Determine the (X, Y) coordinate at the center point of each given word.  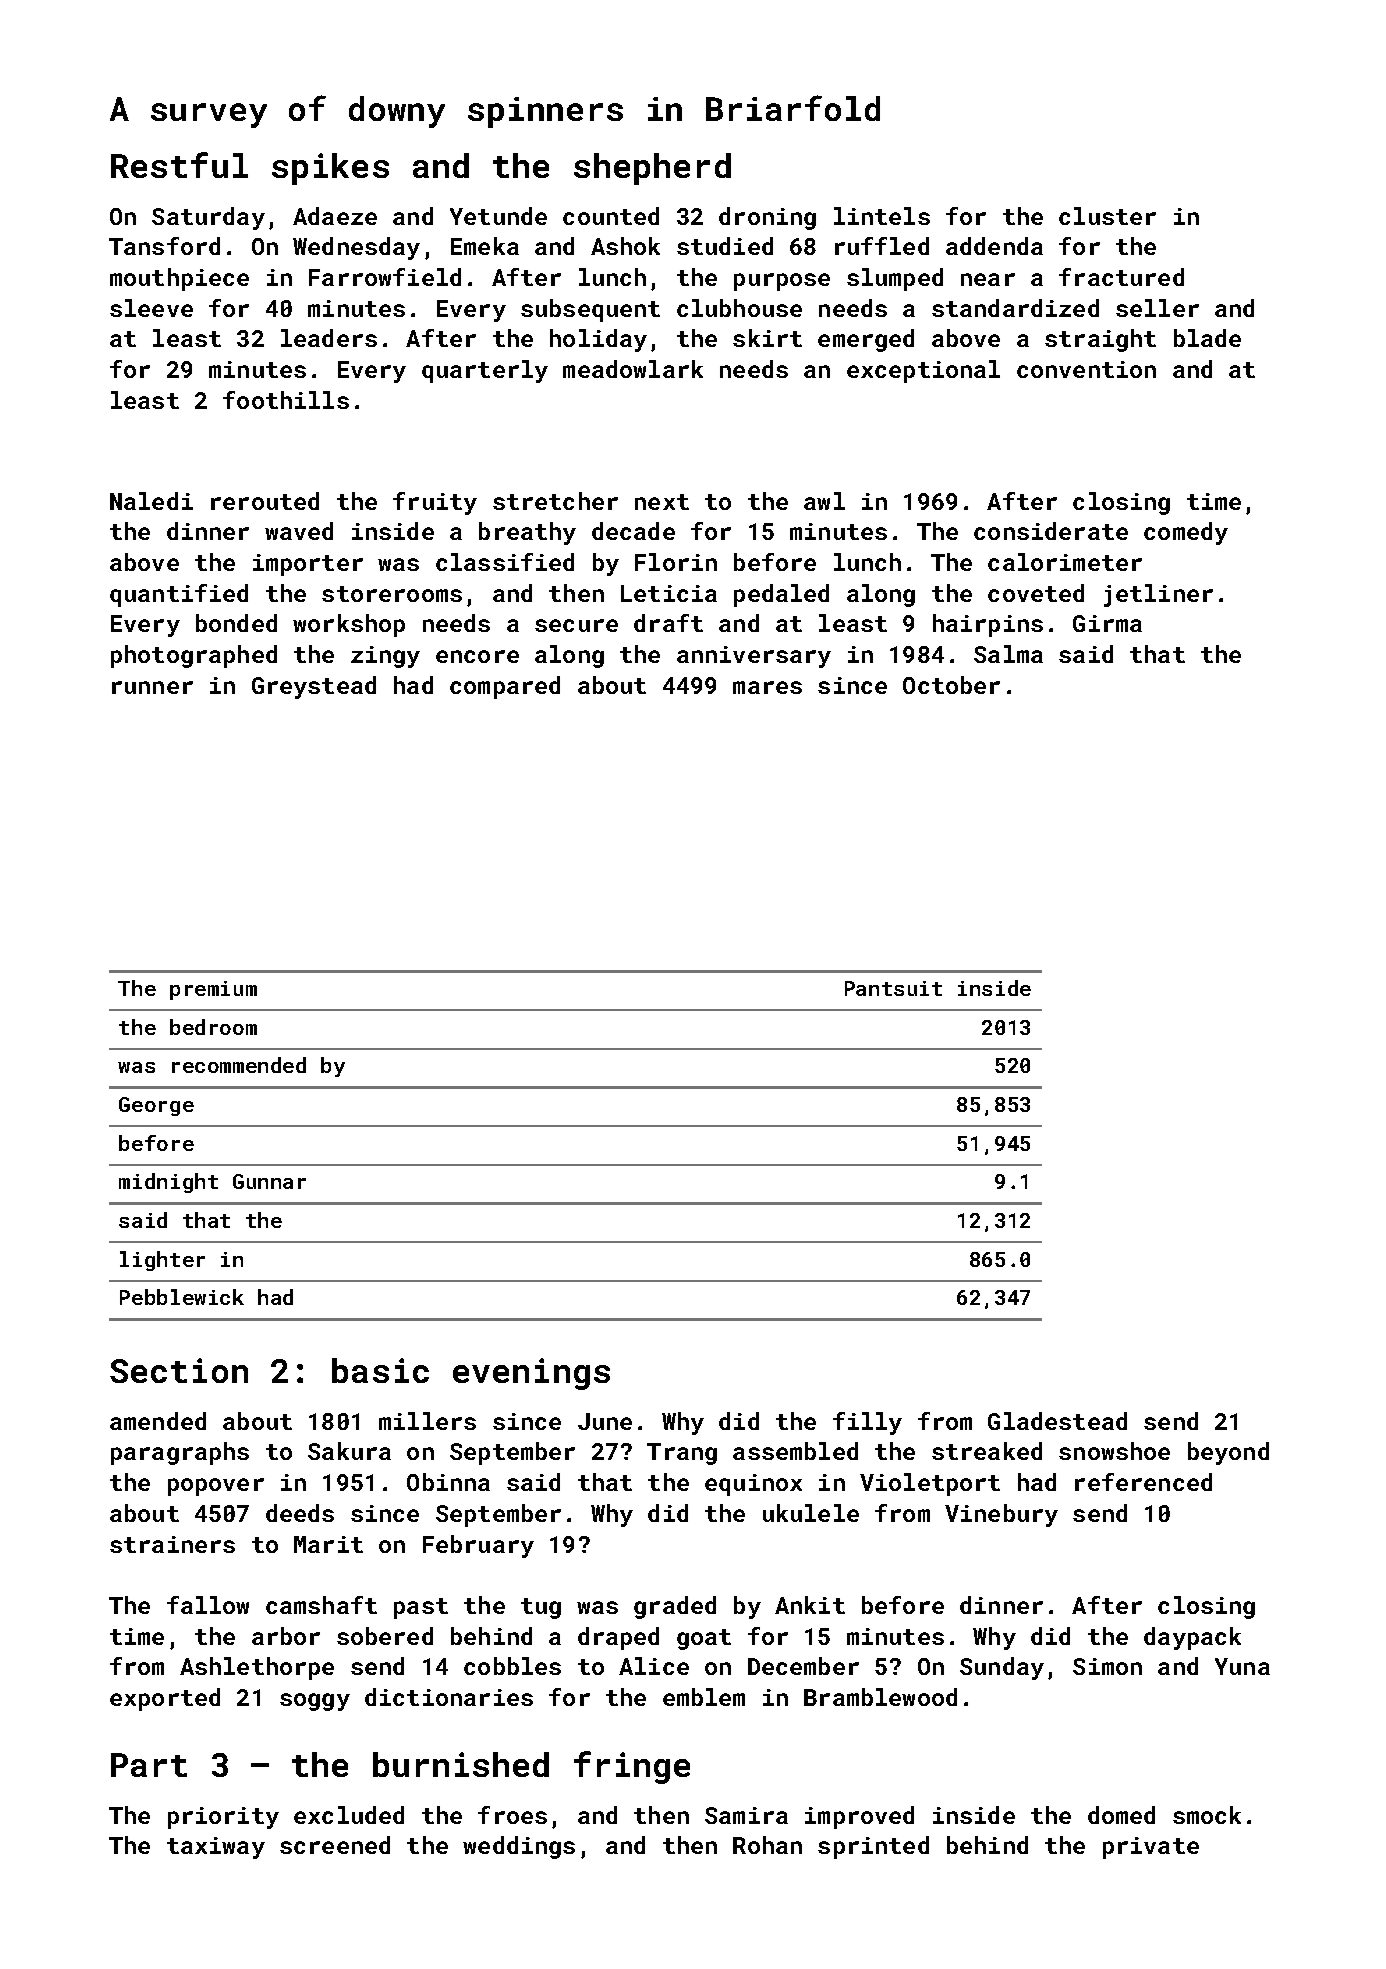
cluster (1107, 216)
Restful (179, 165)
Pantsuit (893, 988)
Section (179, 1370)
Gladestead (1057, 1421)
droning (767, 218)
